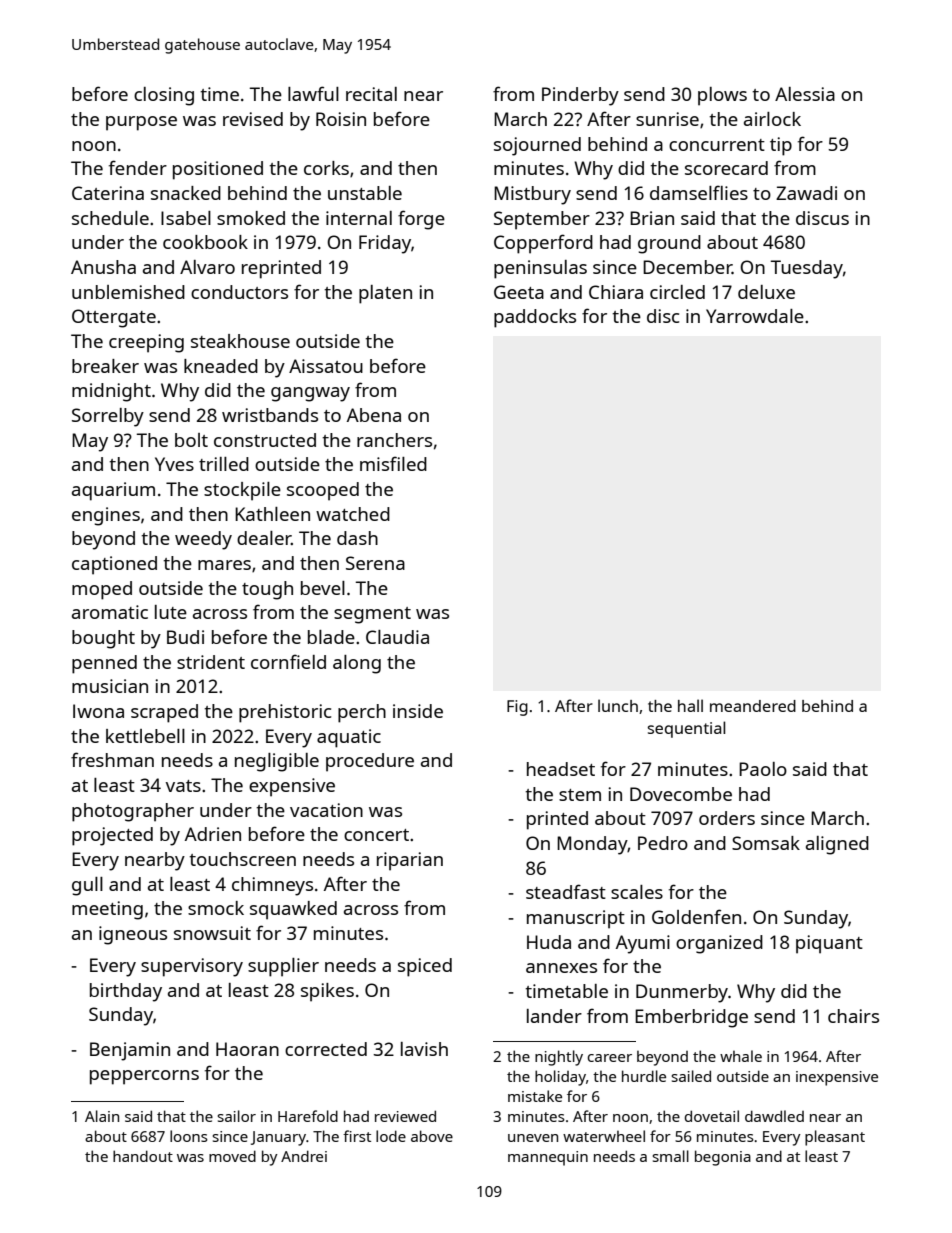 The width and height of the screenshot is (952, 1233). Describe the element at coordinates (763, 769) in the screenshot. I see `Paolo` at that location.
